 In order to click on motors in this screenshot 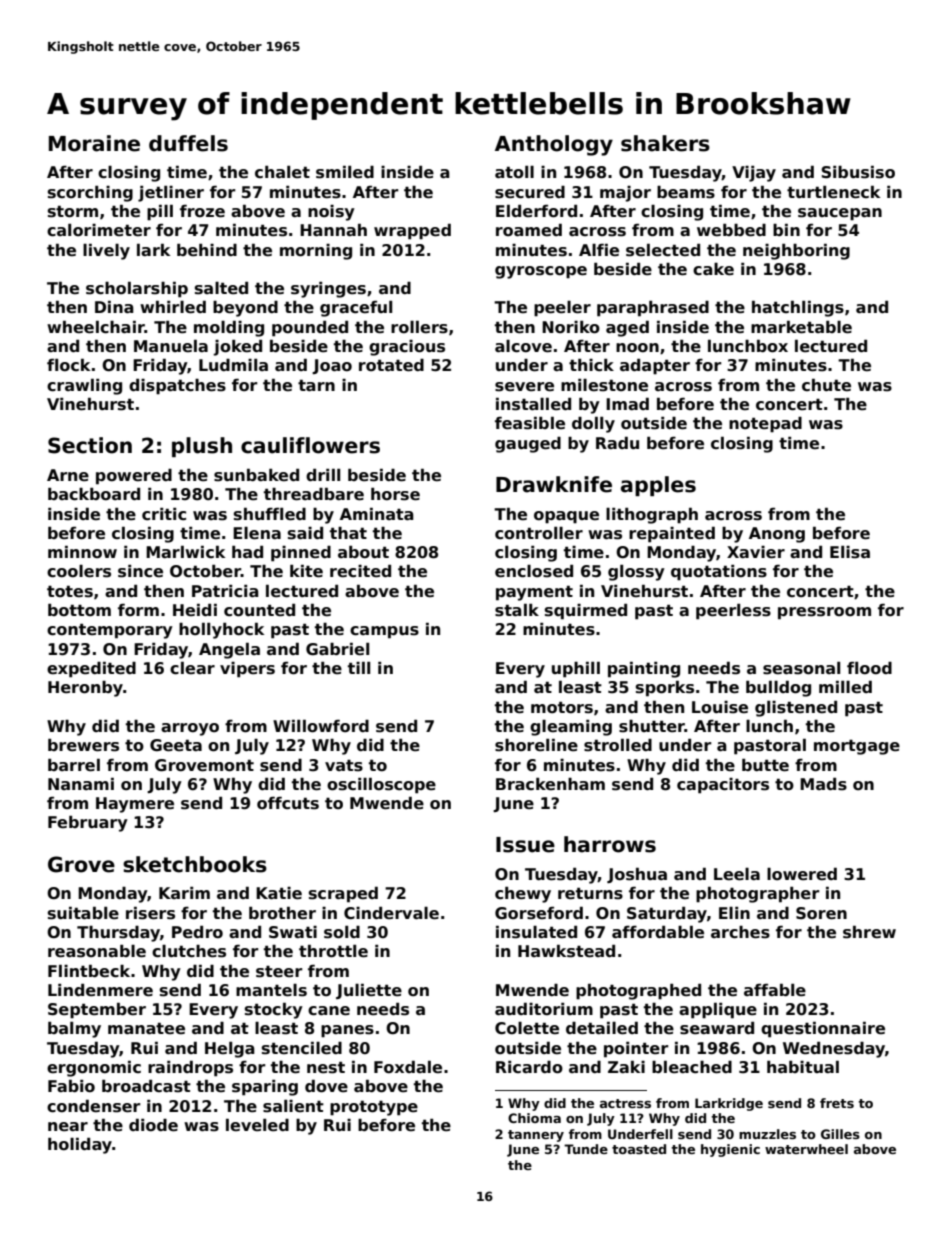, I will do `click(562, 707)`.
